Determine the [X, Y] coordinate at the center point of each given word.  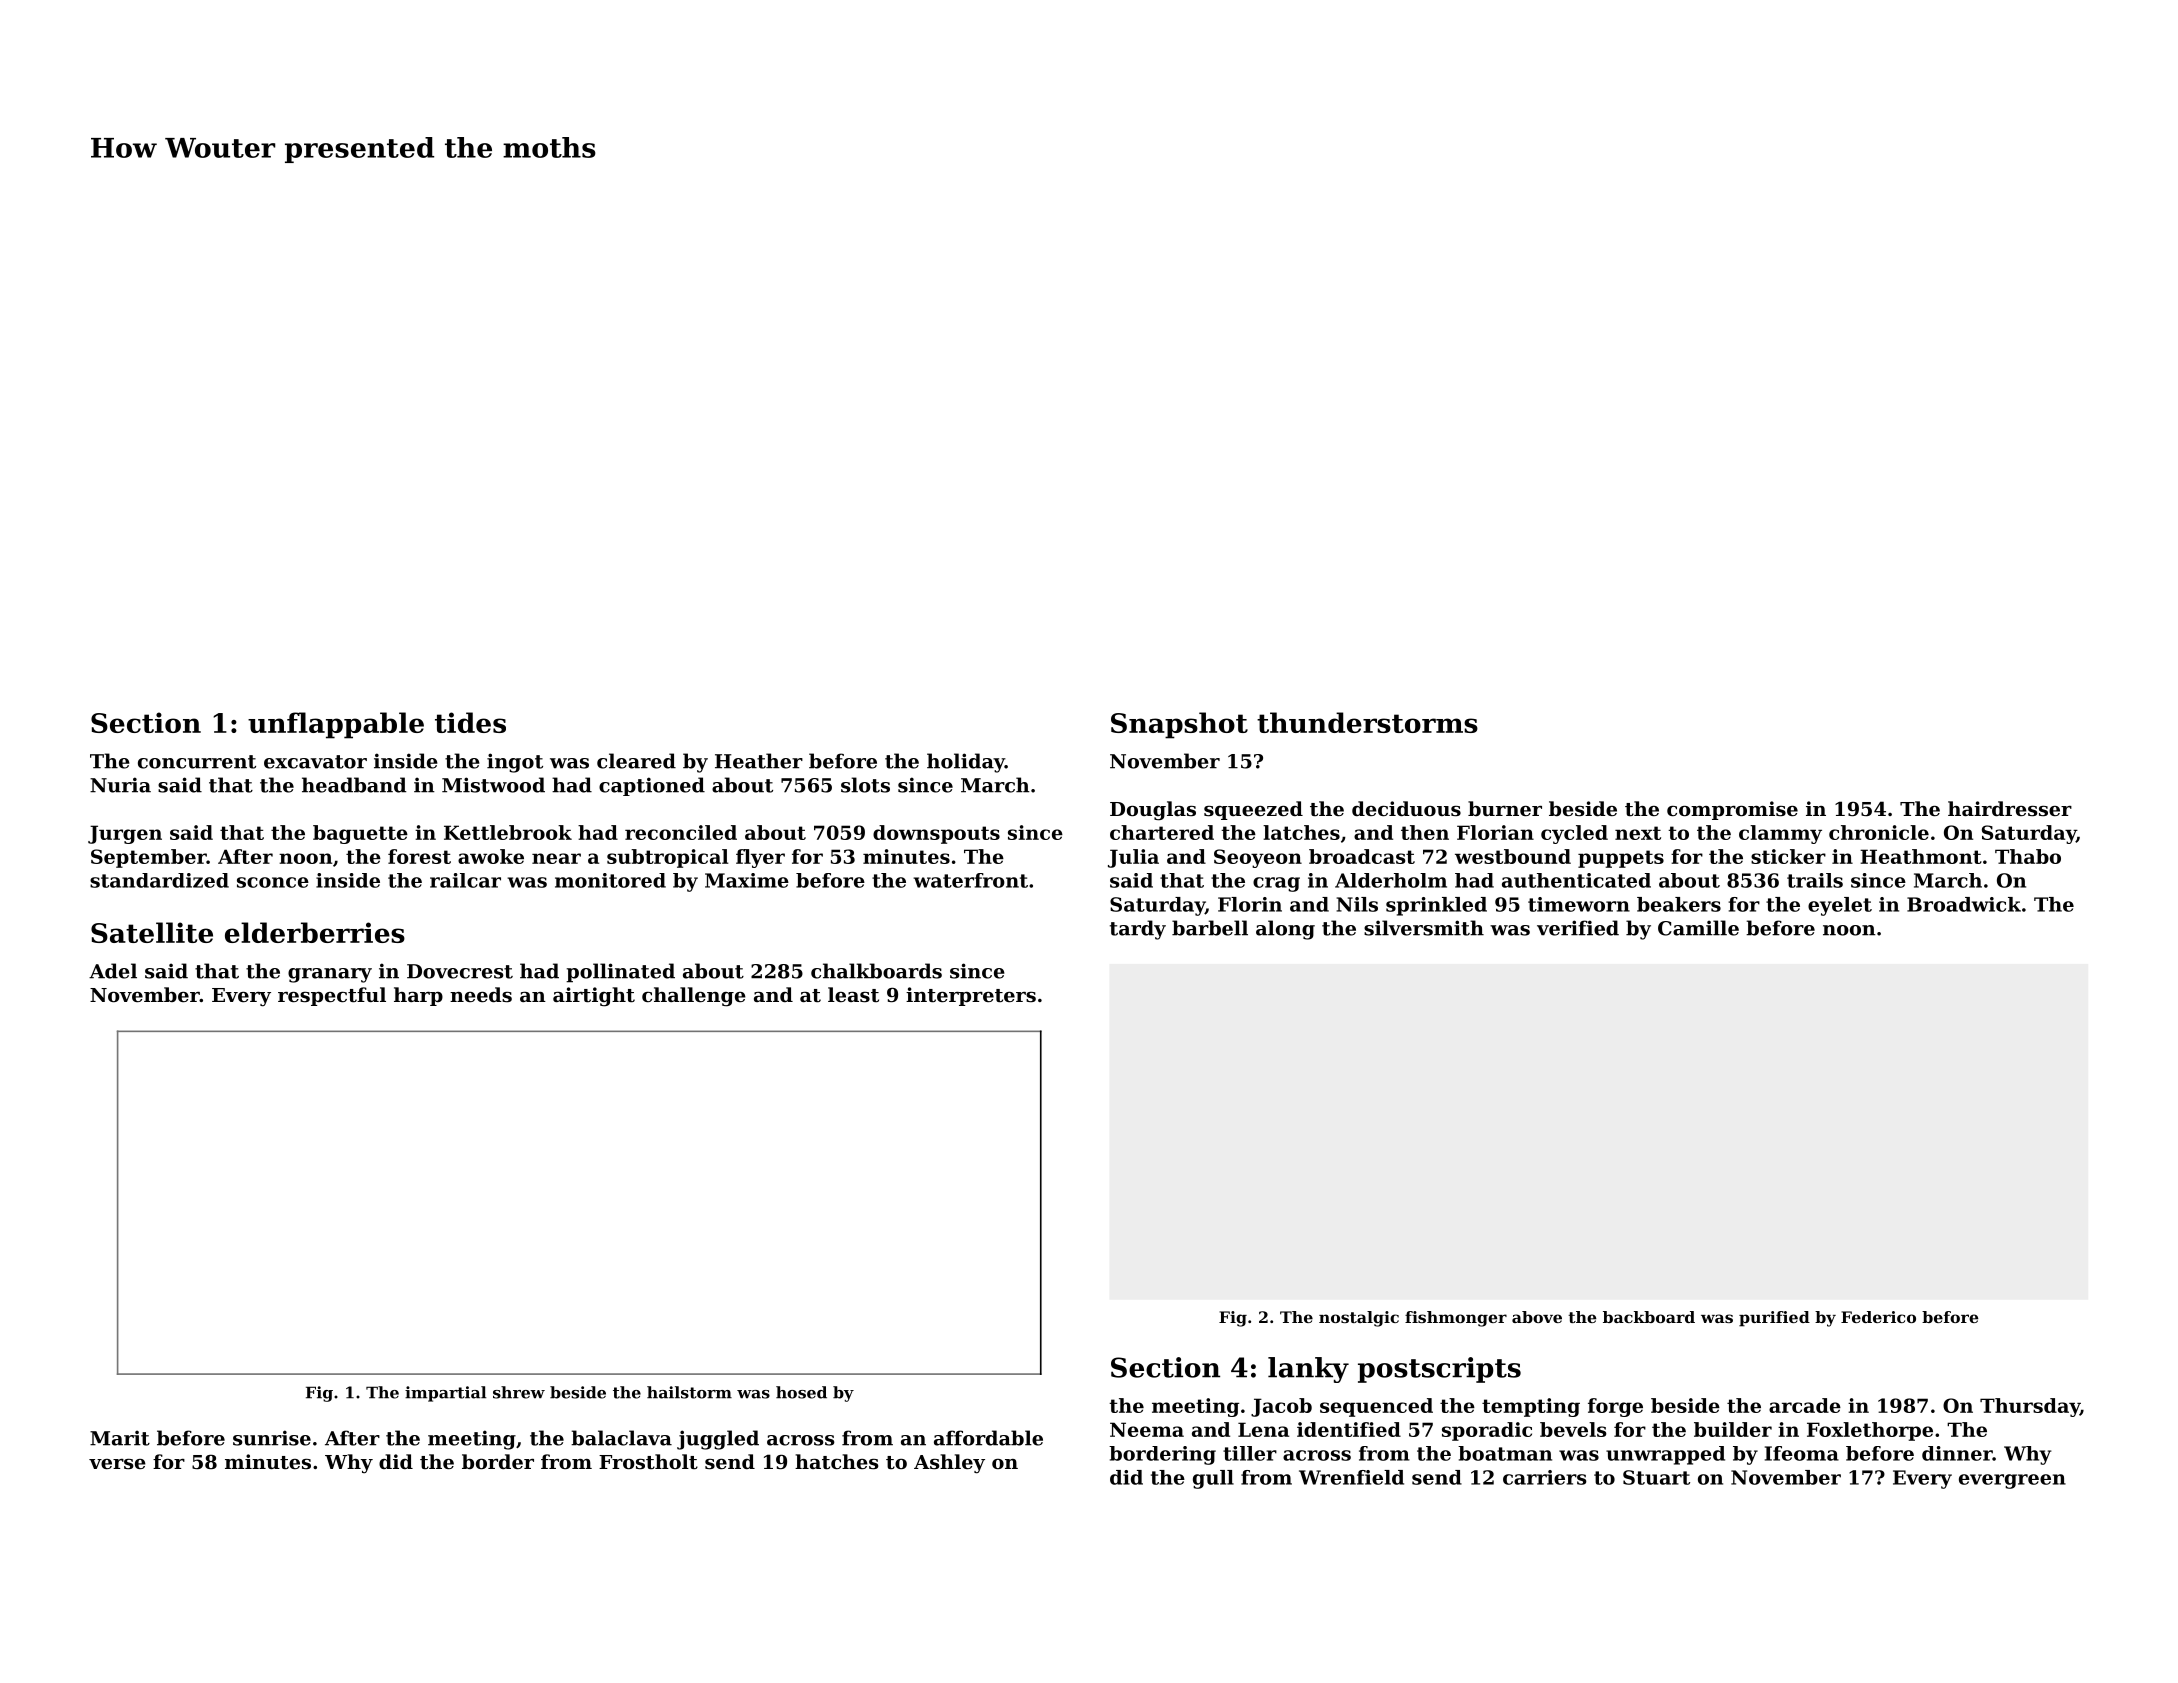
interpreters [971, 996]
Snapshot [1179, 725]
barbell [1210, 928]
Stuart [1656, 1477]
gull [1213, 1479]
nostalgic [1359, 1319]
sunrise [272, 1438]
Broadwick [1964, 904]
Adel [113, 971]
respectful [332, 996]
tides [470, 722]
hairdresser [2010, 809]
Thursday [2030, 1407]
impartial [445, 1394]
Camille [1698, 928]
